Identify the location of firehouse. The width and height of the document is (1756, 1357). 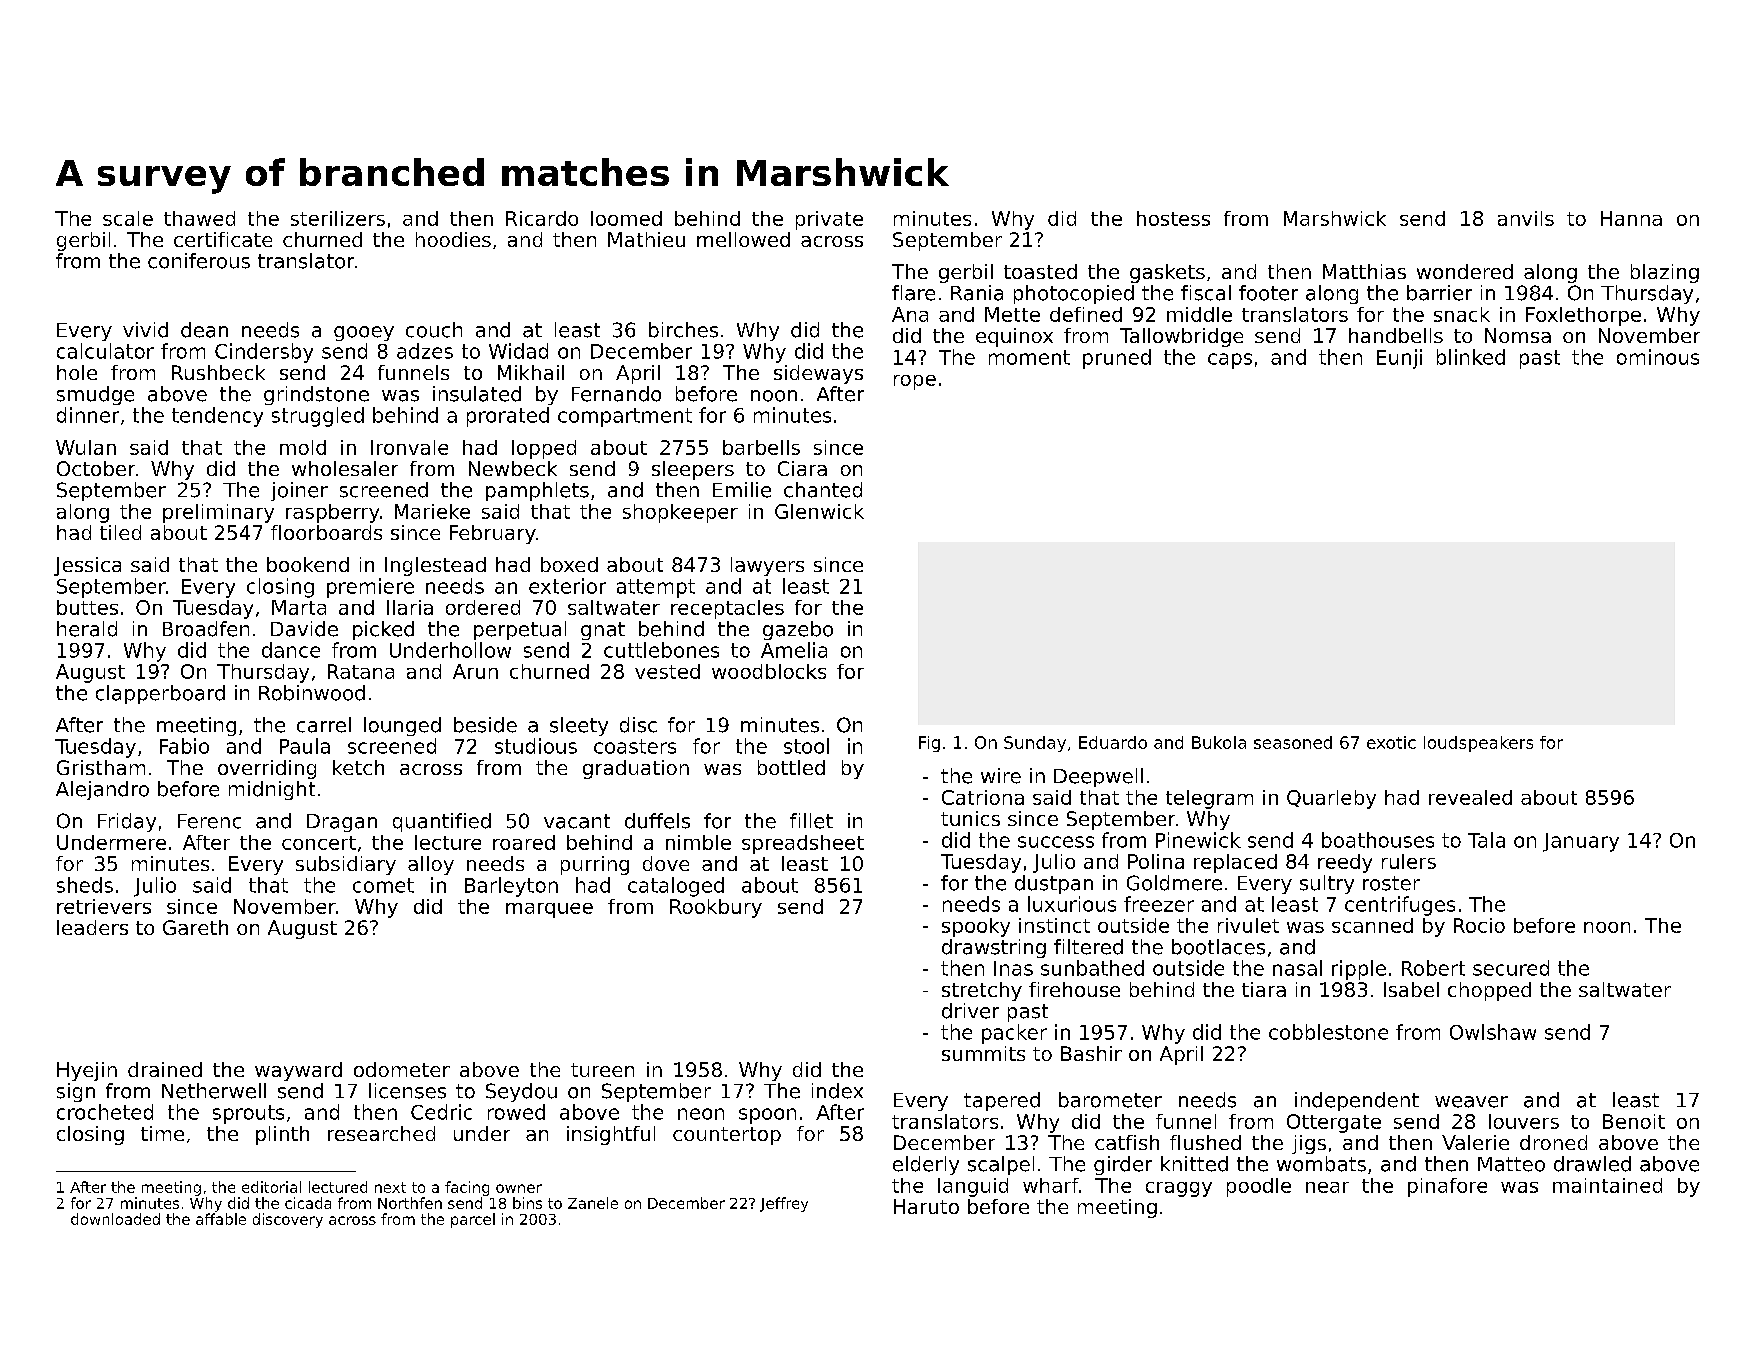
(1074, 989).
